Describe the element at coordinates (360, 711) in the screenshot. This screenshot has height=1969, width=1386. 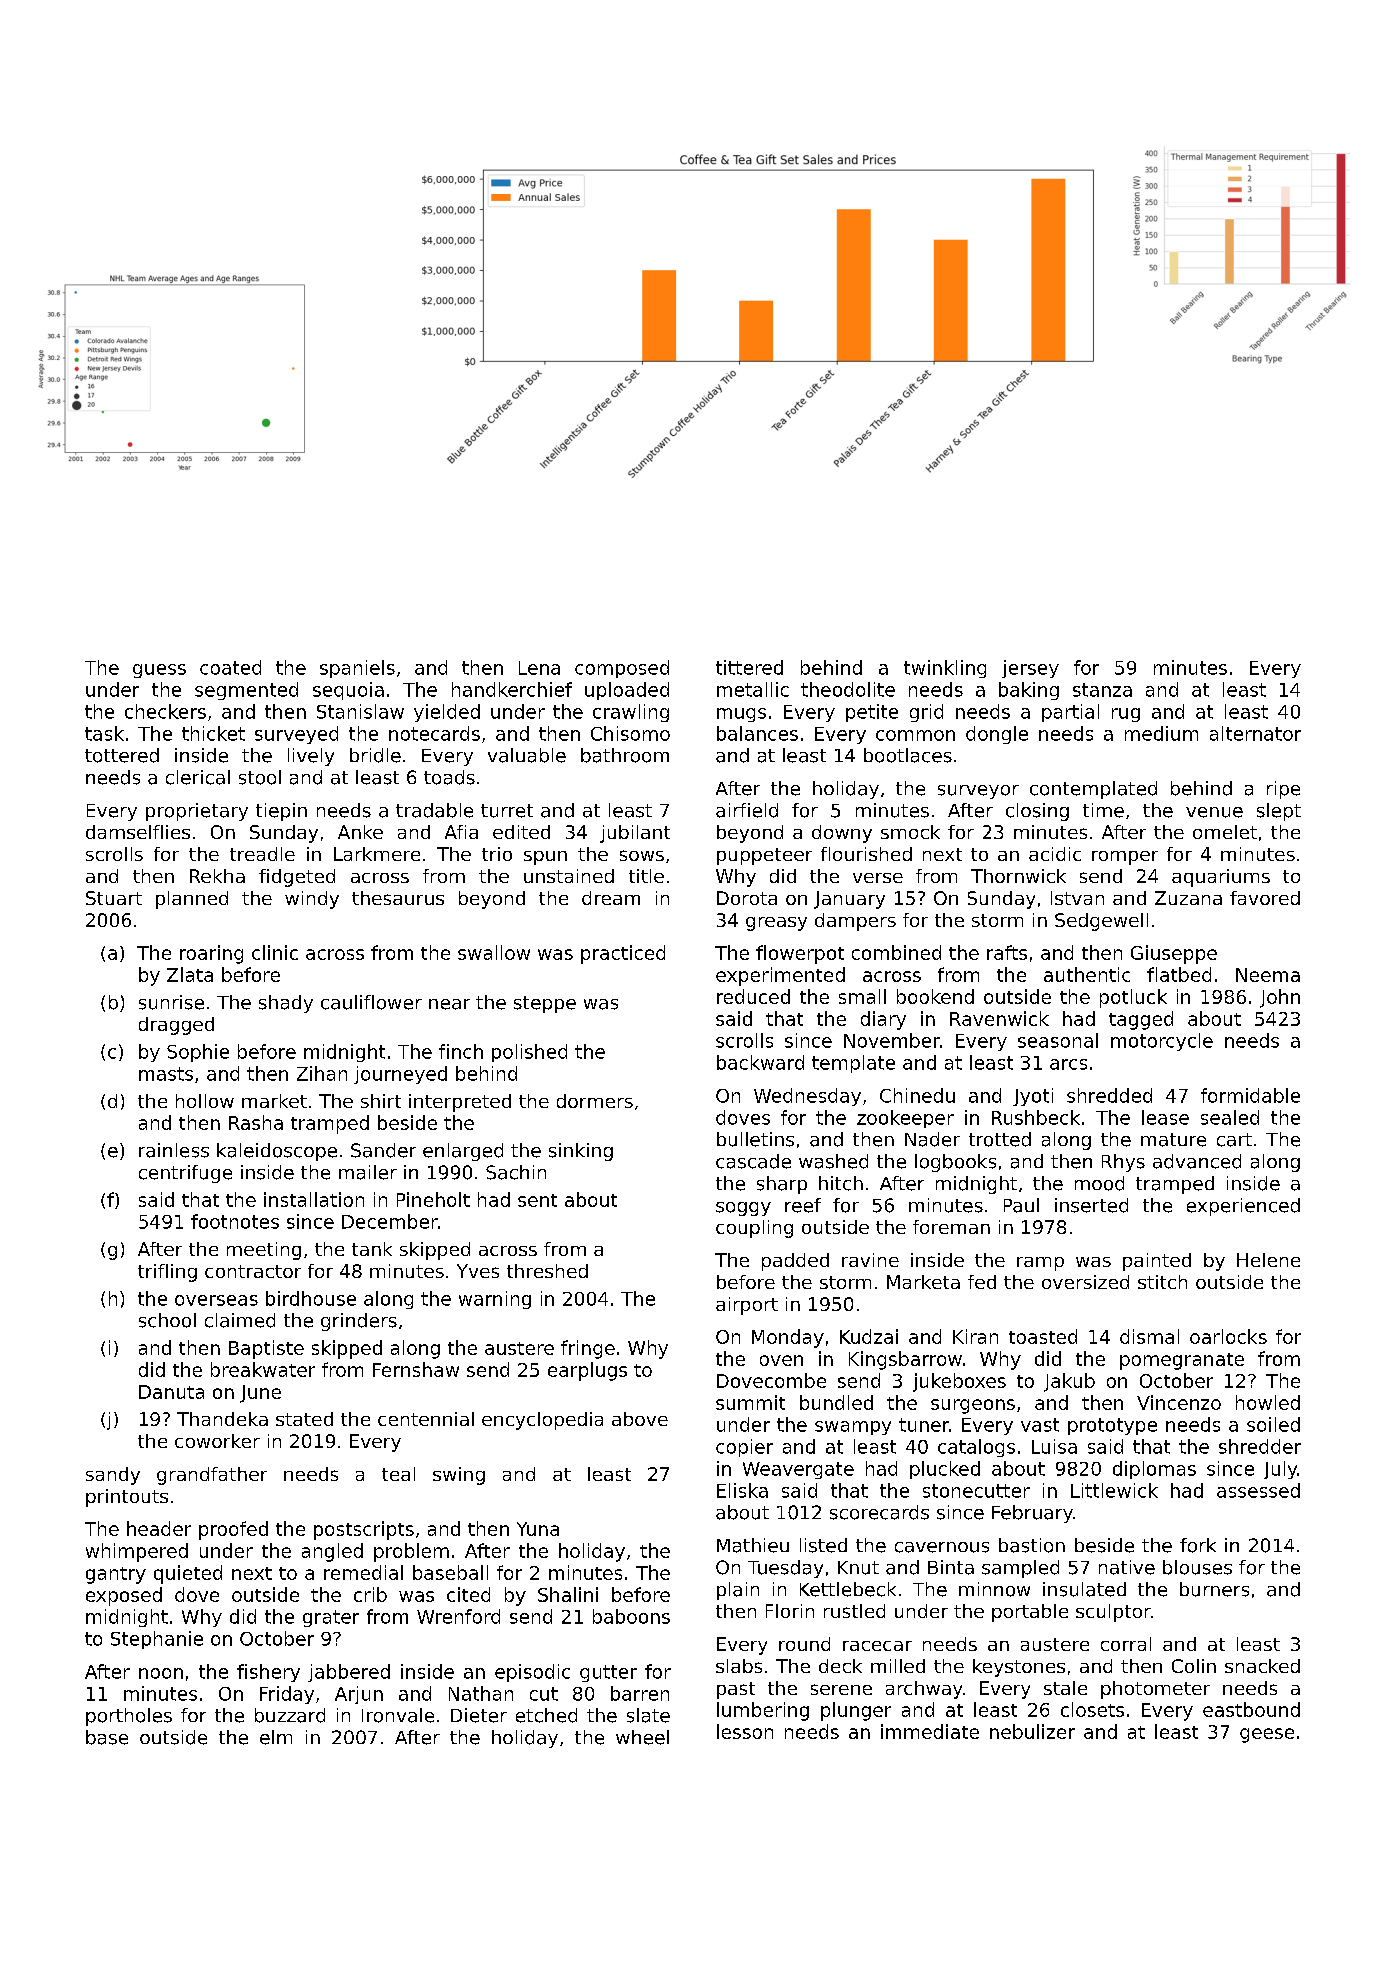
I see `Stanislaw` at that location.
